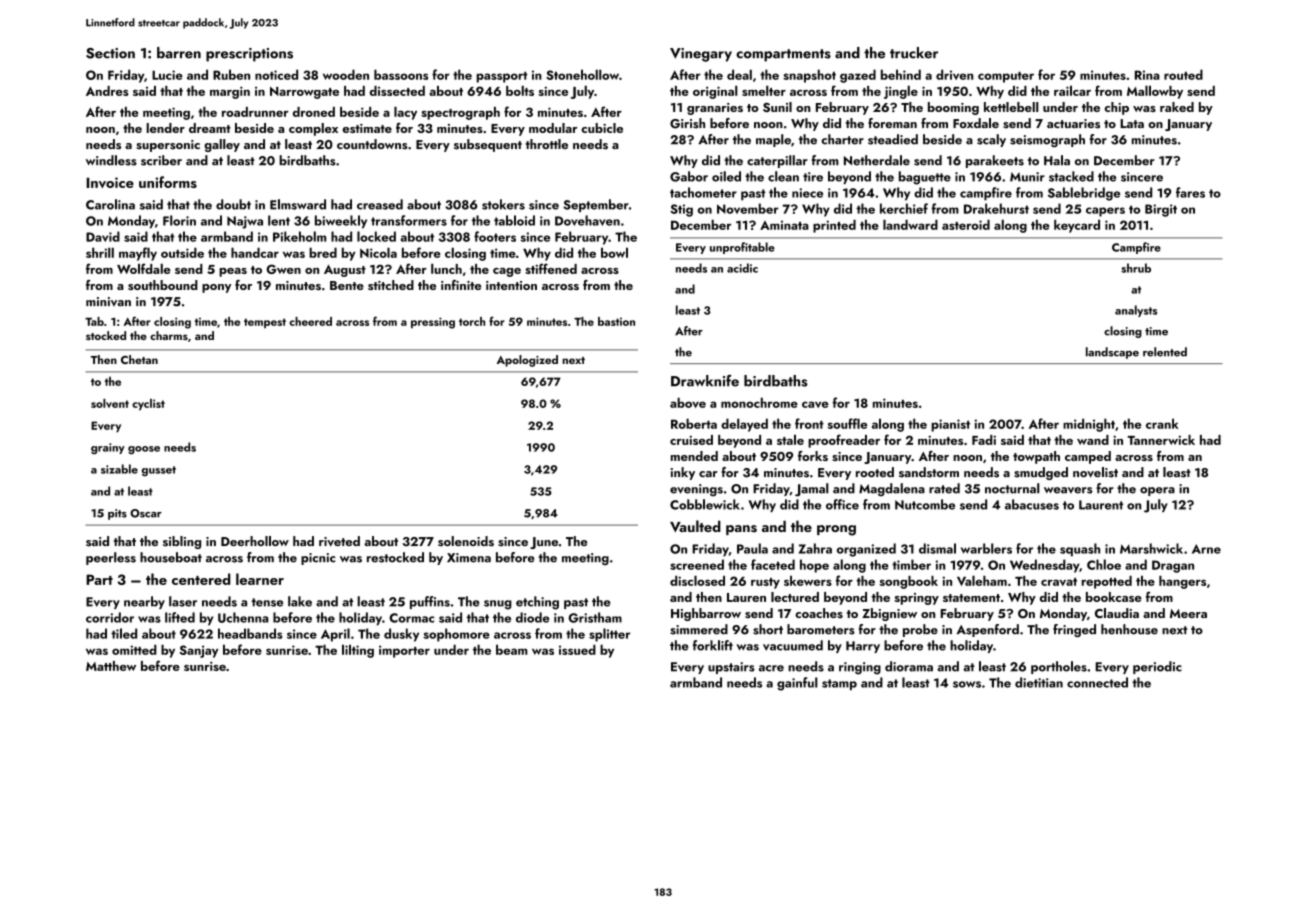 This screenshot has height=924, width=1308. I want to click on acre, so click(771, 668).
